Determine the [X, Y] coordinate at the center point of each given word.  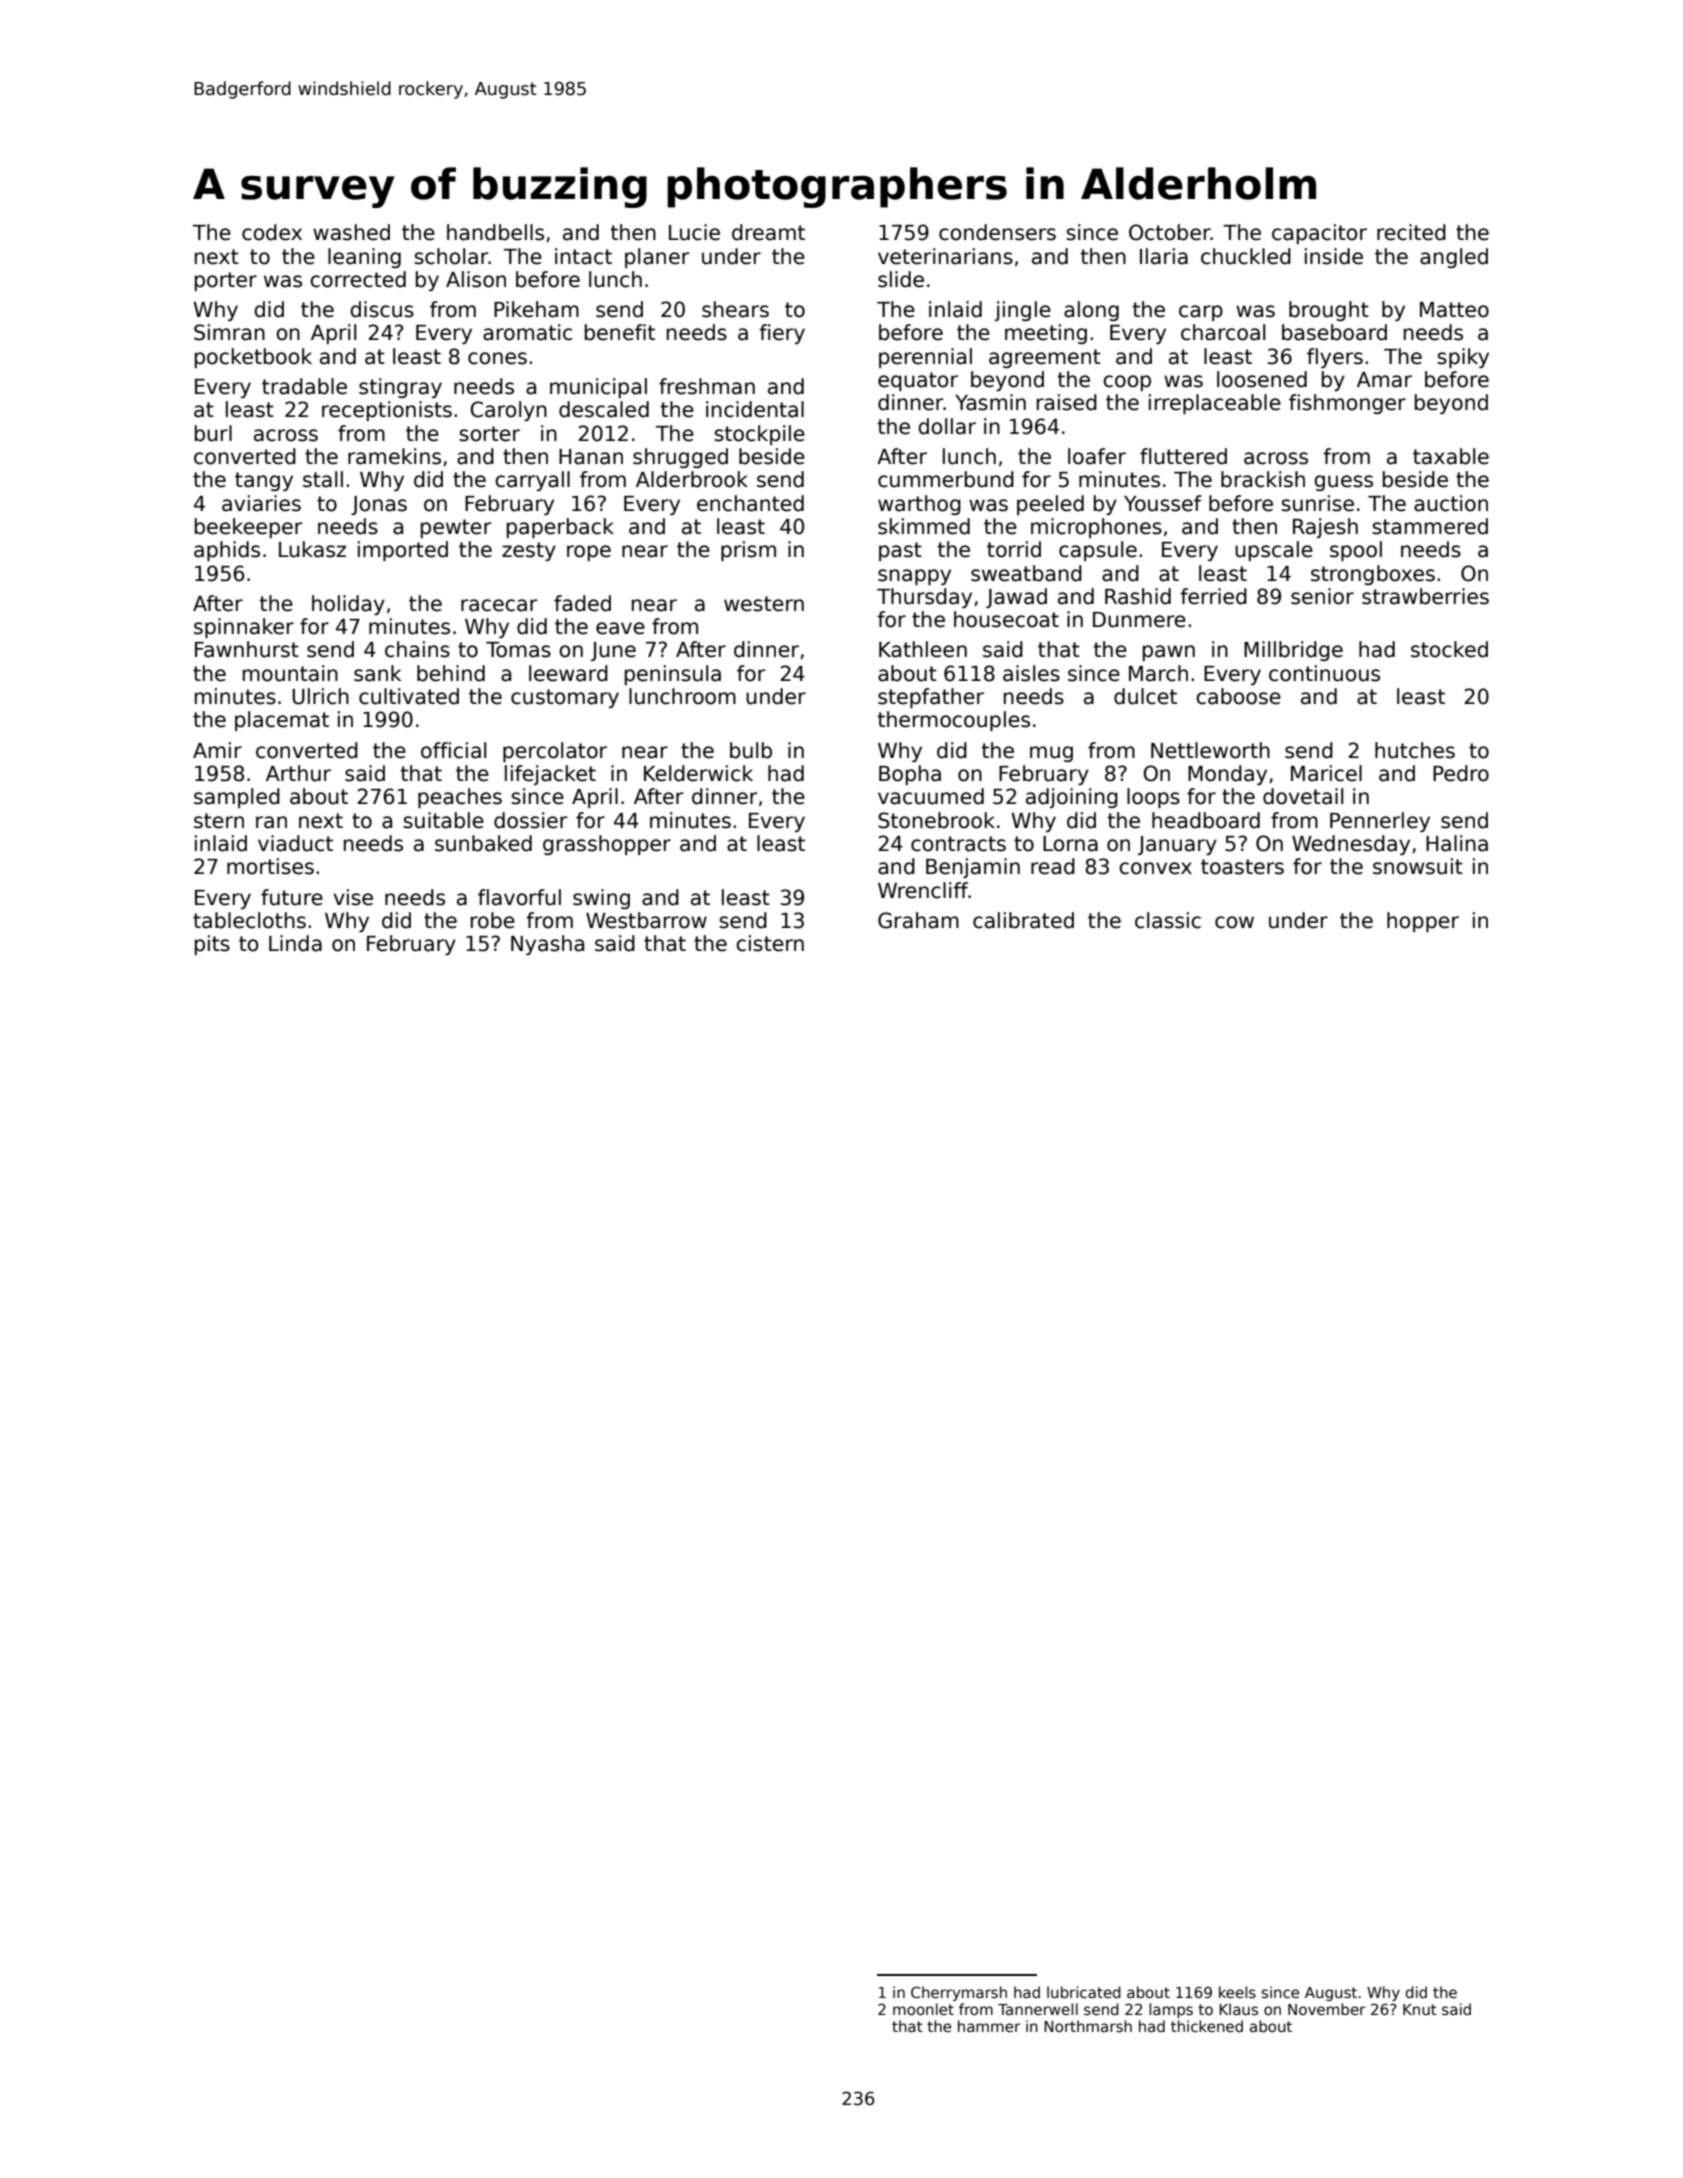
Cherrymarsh [959, 1993]
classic [1168, 920]
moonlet [923, 2009]
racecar [499, 605]
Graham [918, 920]
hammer [989, 2026]
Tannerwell [1038, 2009]
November [1326, 2009]
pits [212, 945]
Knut [1420, 2009]
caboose [1238, 696]
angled [1454, 258]
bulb [751, 750]
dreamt [768, 232]
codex [272, 232]
